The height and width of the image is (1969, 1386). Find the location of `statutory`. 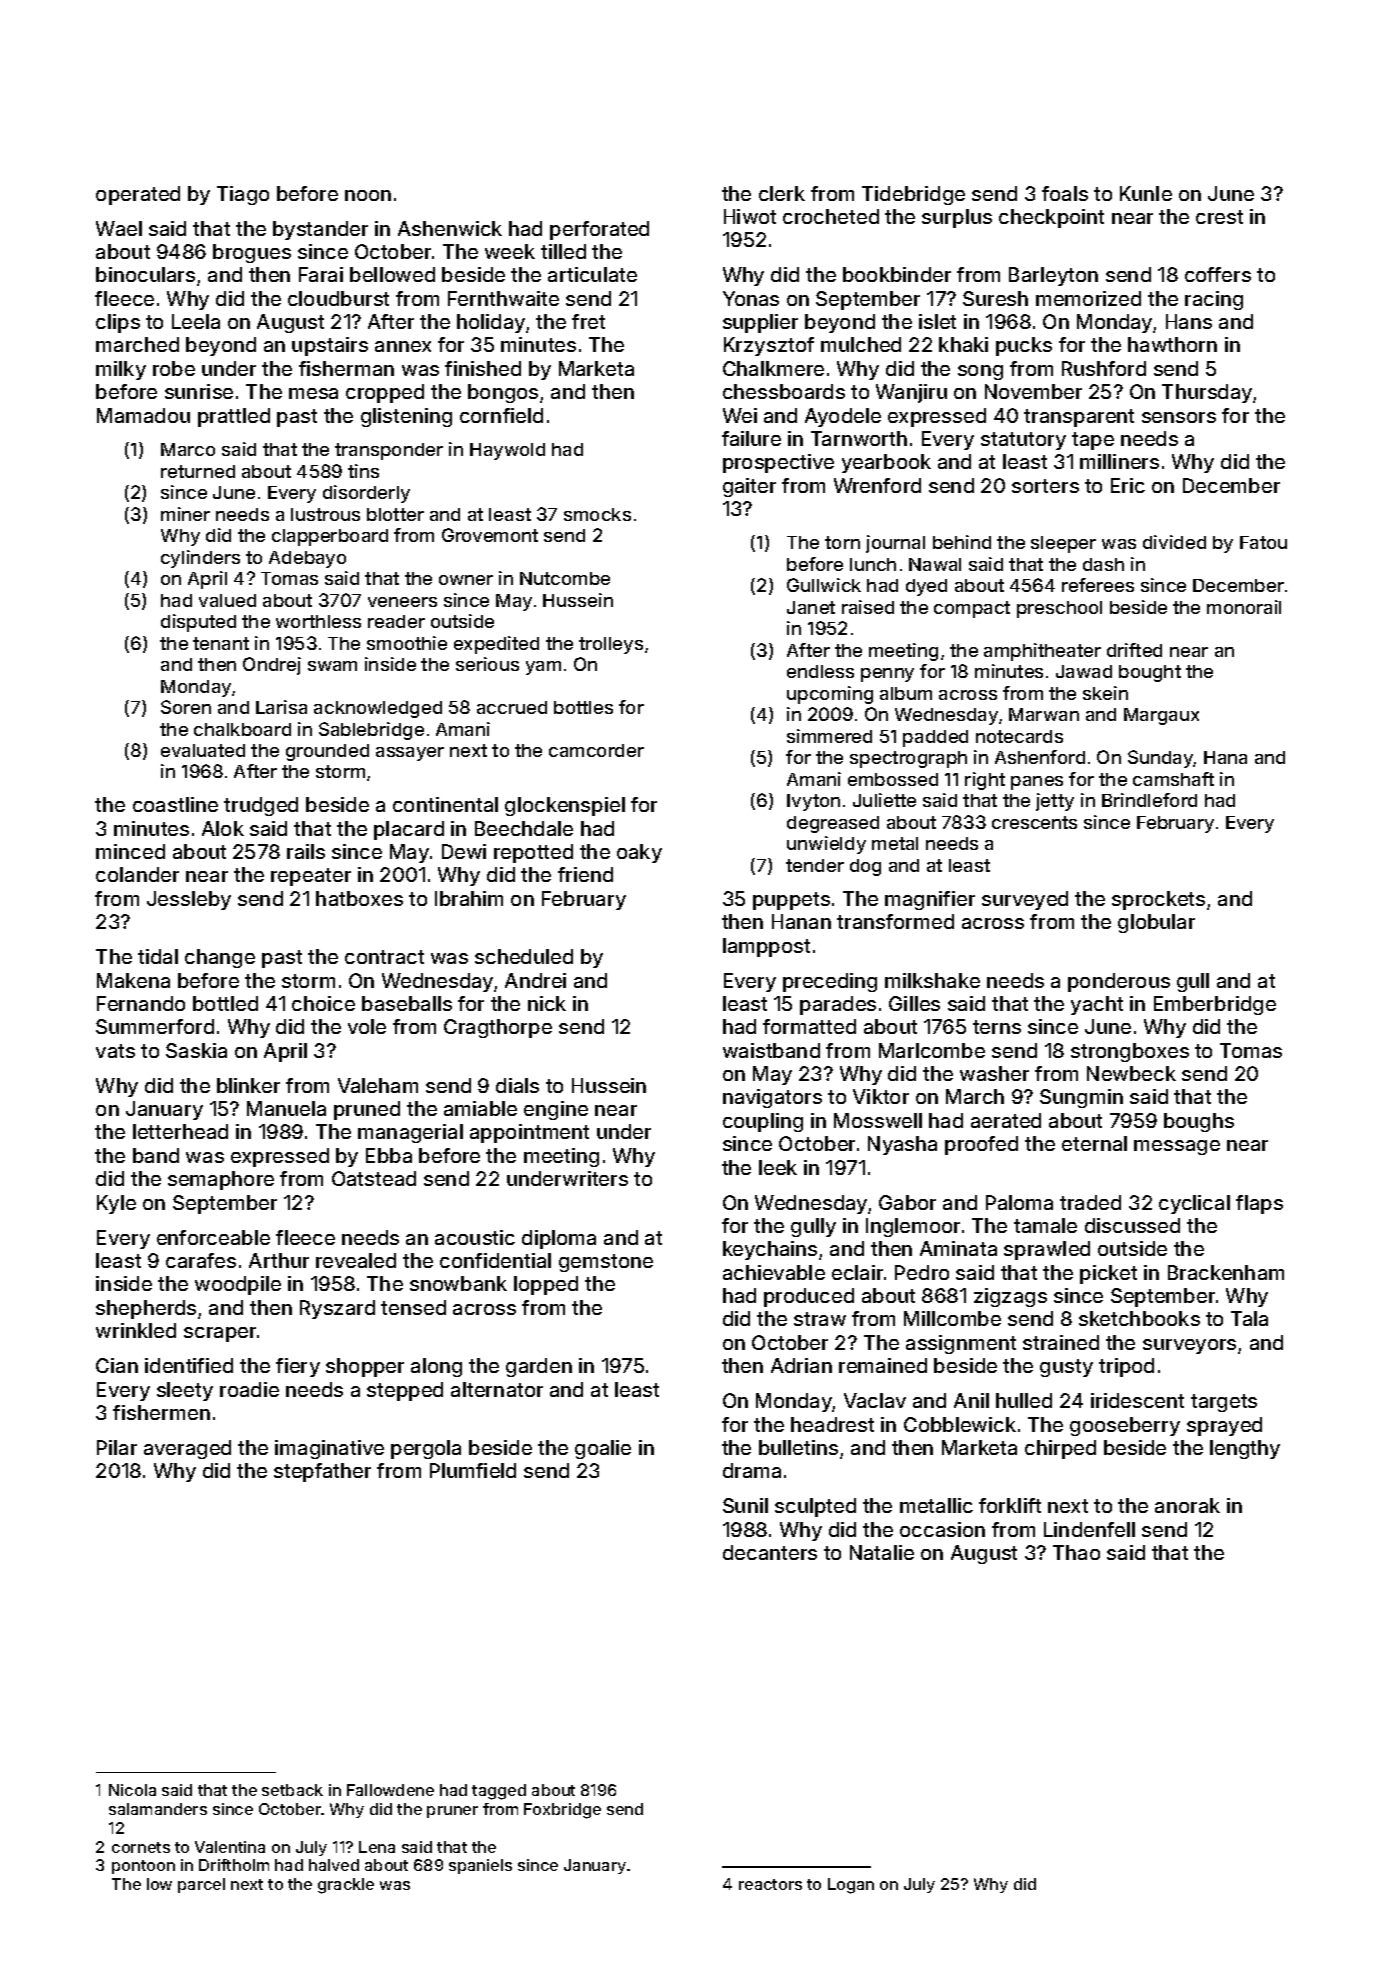

statutory is located at coordinates (1023, 441).
